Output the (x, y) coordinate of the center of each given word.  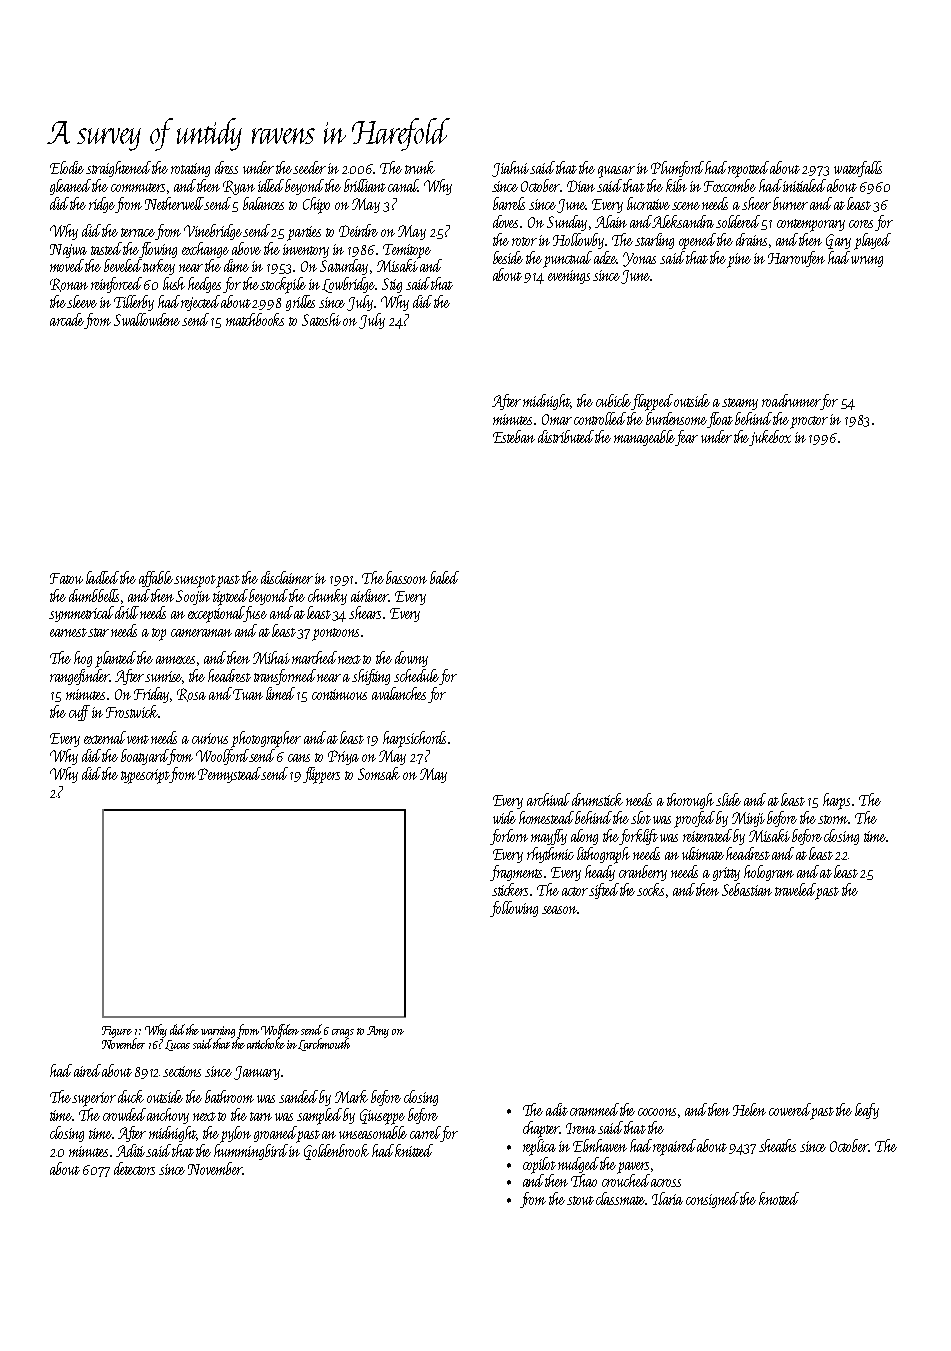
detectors (134, 1168)
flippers (321, 775)
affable (156, 579)
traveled (795, 889)
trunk (420, 167)
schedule (416, 675)
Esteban (514, 436)
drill (127, 612)
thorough (690, 801)
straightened (118, 169)
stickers (510, 889)
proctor (809, 422)
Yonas (639, 259)
